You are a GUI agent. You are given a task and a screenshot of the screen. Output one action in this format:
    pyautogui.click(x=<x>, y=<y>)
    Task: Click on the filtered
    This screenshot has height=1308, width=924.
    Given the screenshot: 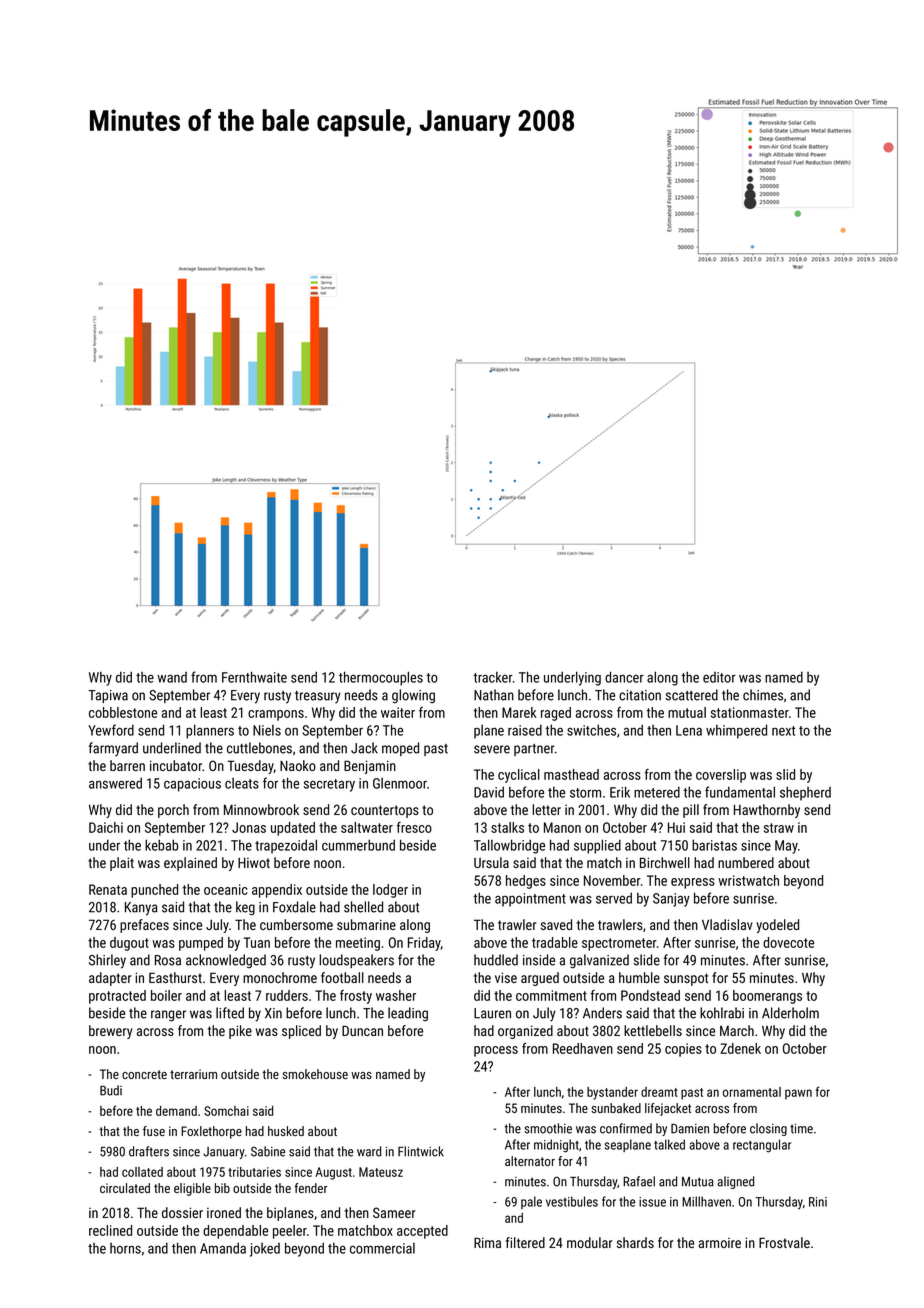 What is the action you would take?
    pyautogui.click(x=525, y=1242)
